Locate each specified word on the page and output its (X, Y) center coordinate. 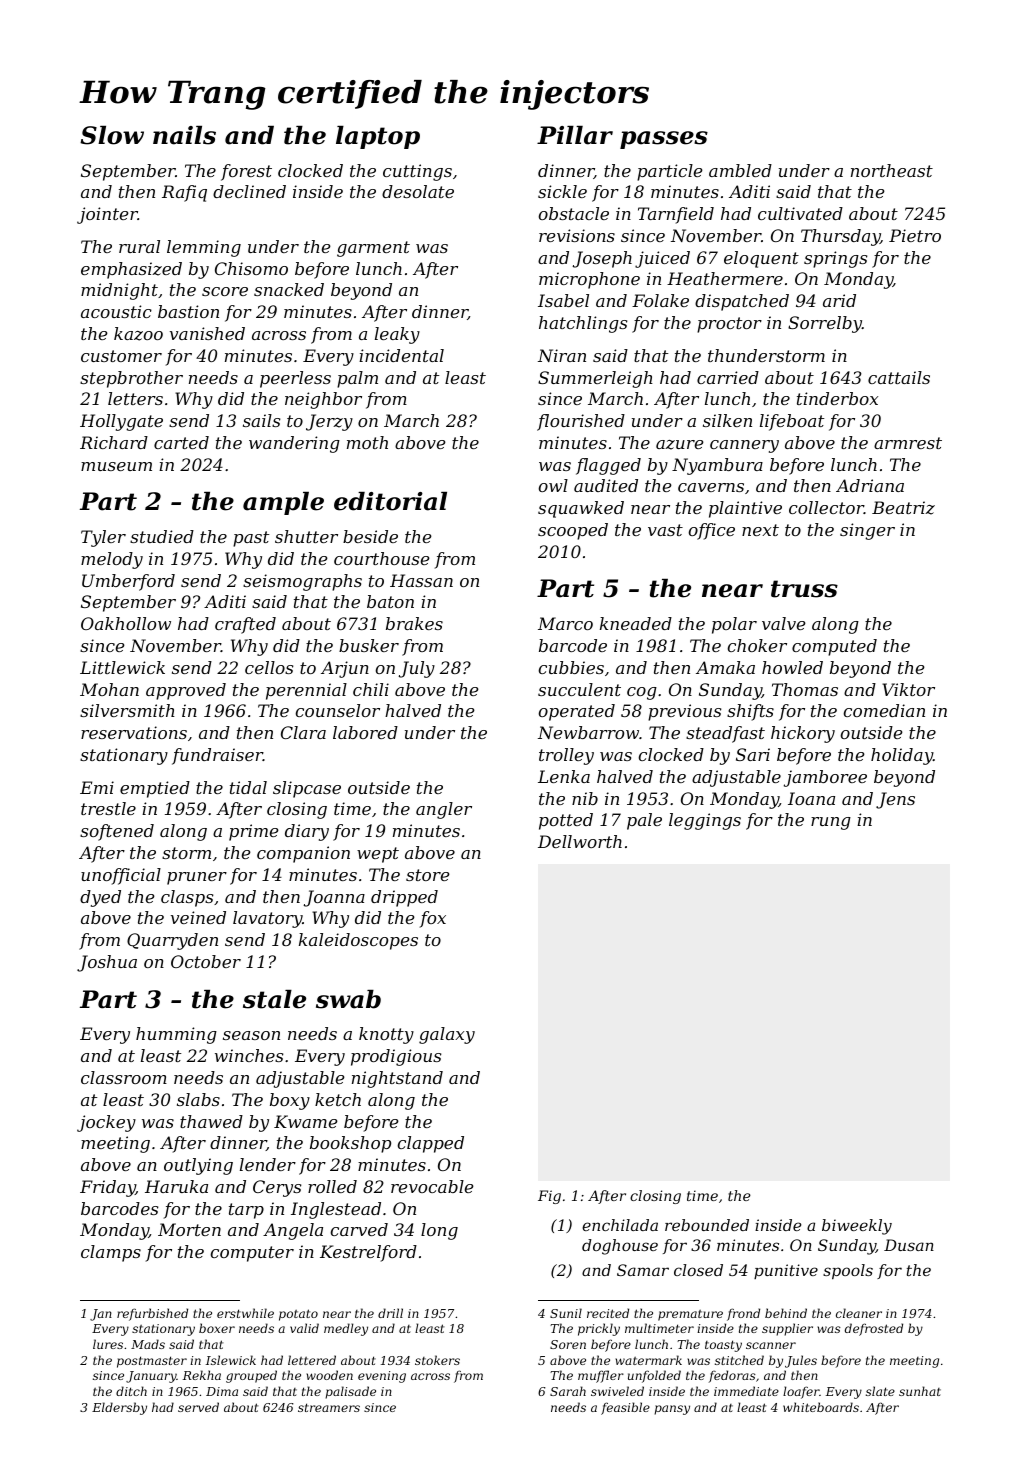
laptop (378, 137)
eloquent (761, 259)
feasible (625, 1408)
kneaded (636, 623)
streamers (329, 1407)
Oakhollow (126, 623)
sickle (562, 191)
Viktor (908, 689)
